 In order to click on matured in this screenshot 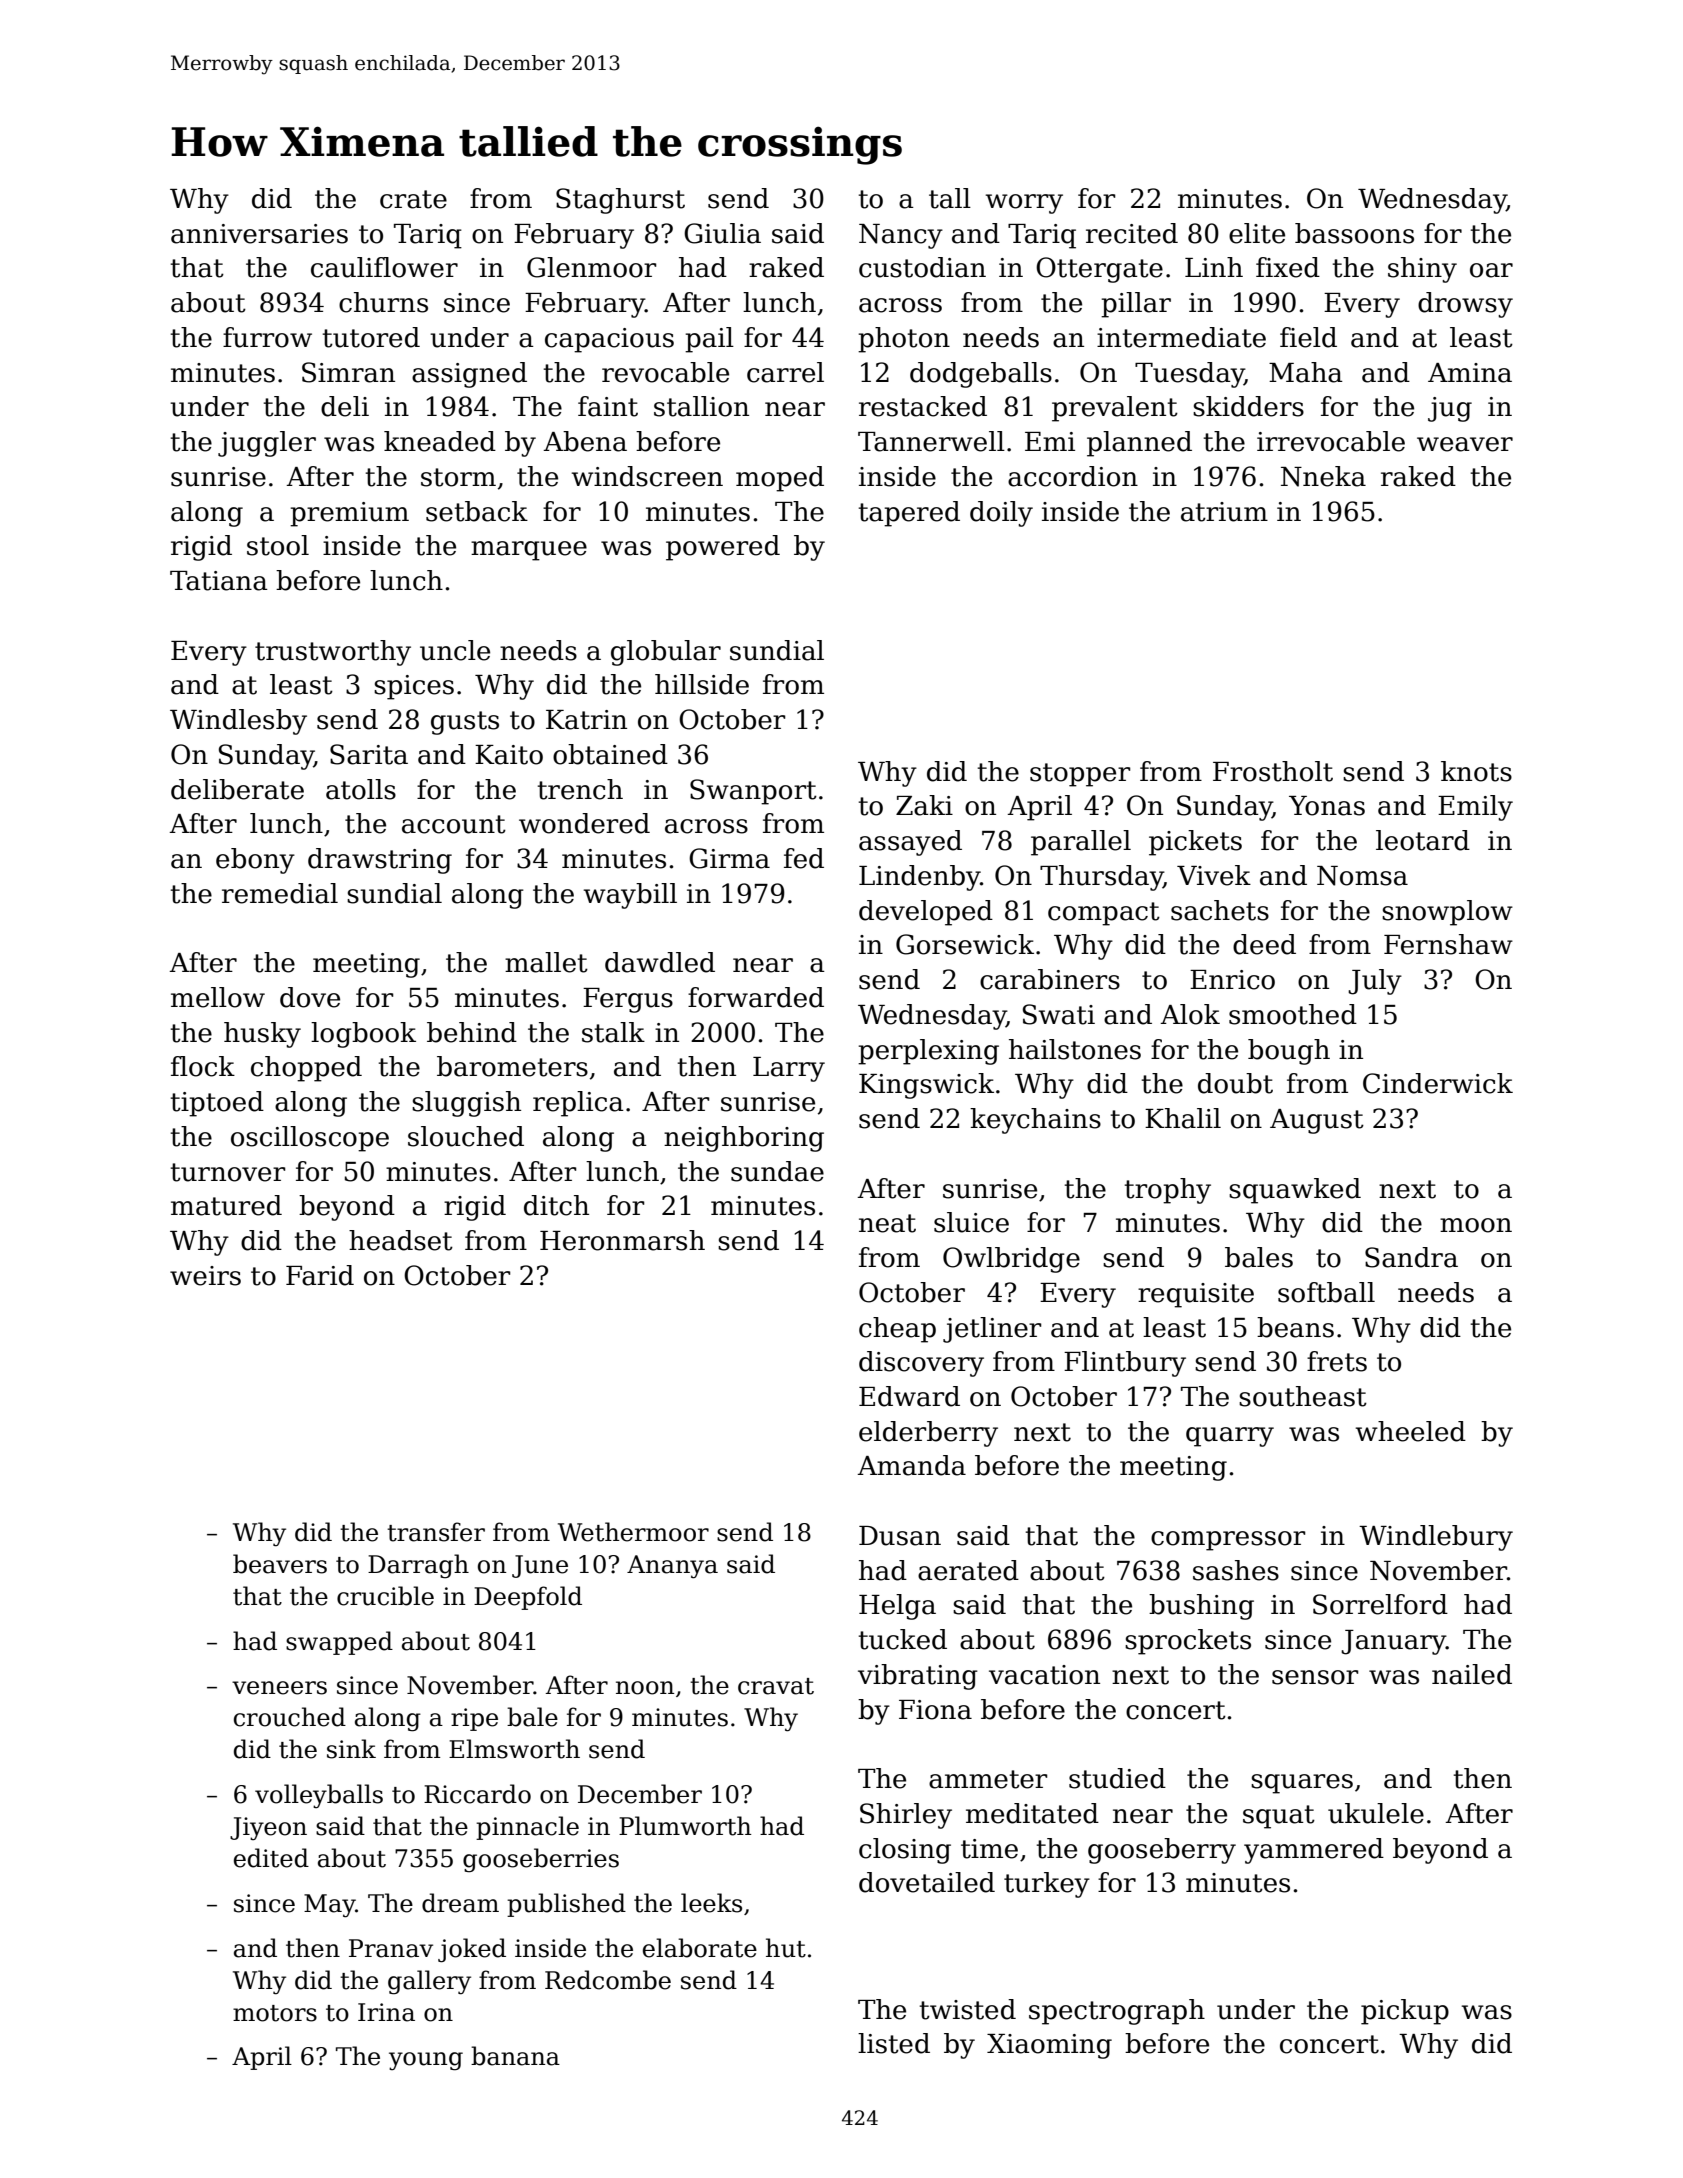, I will do `click(226, 1205)`.
